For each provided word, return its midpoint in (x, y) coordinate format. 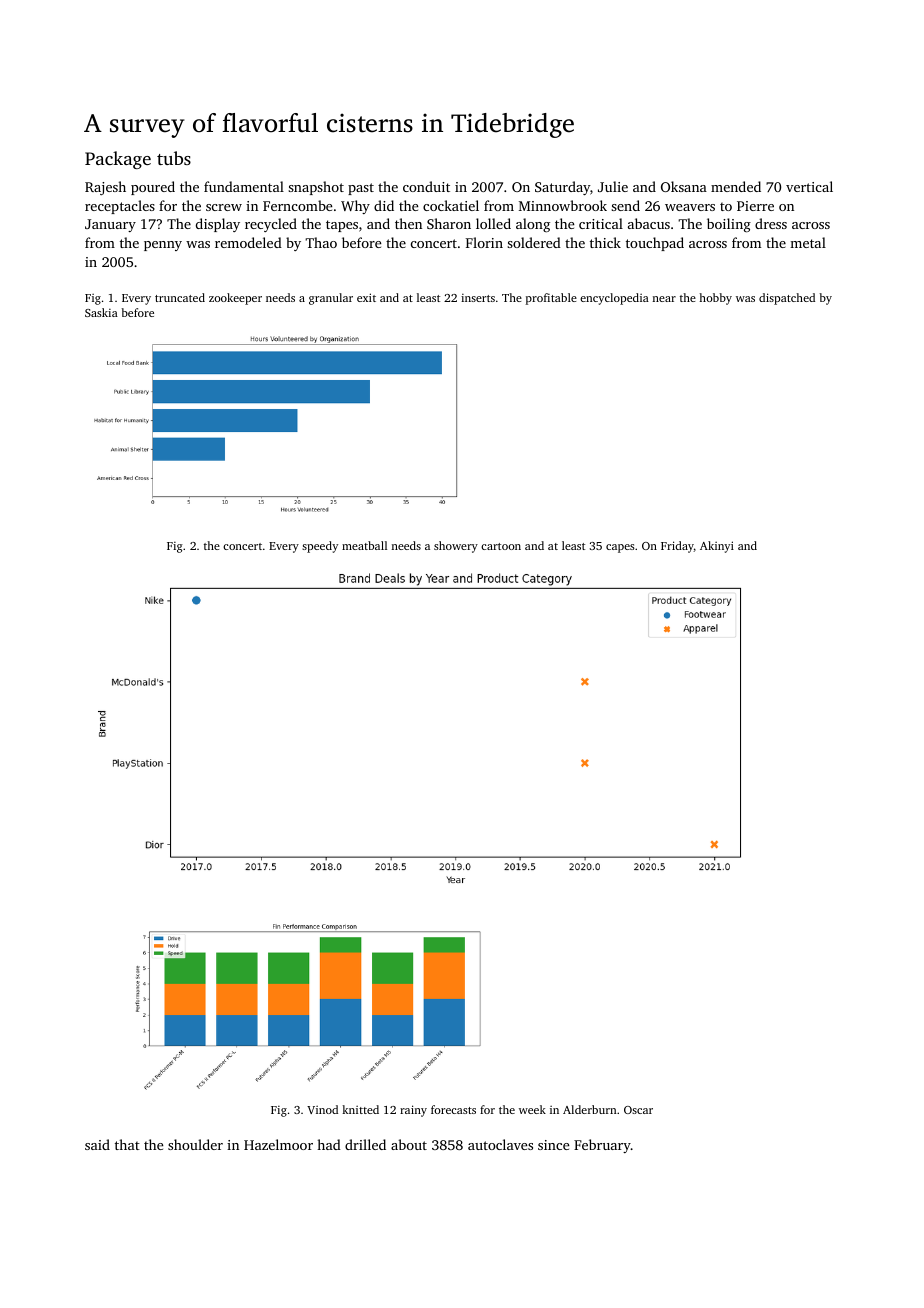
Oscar (638, 1110)
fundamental (244, 186)
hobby (716, 299)
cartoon (501, 546)
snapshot (316, 188)
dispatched (787, 299)
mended (736, 186)
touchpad (655, 244)
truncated (180, 297)
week (532, 1109)
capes (620, 548)
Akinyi (717, 547)
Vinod (322, 1109)
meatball (364, 545)
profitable (551, 299)
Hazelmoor (278, 1144)
